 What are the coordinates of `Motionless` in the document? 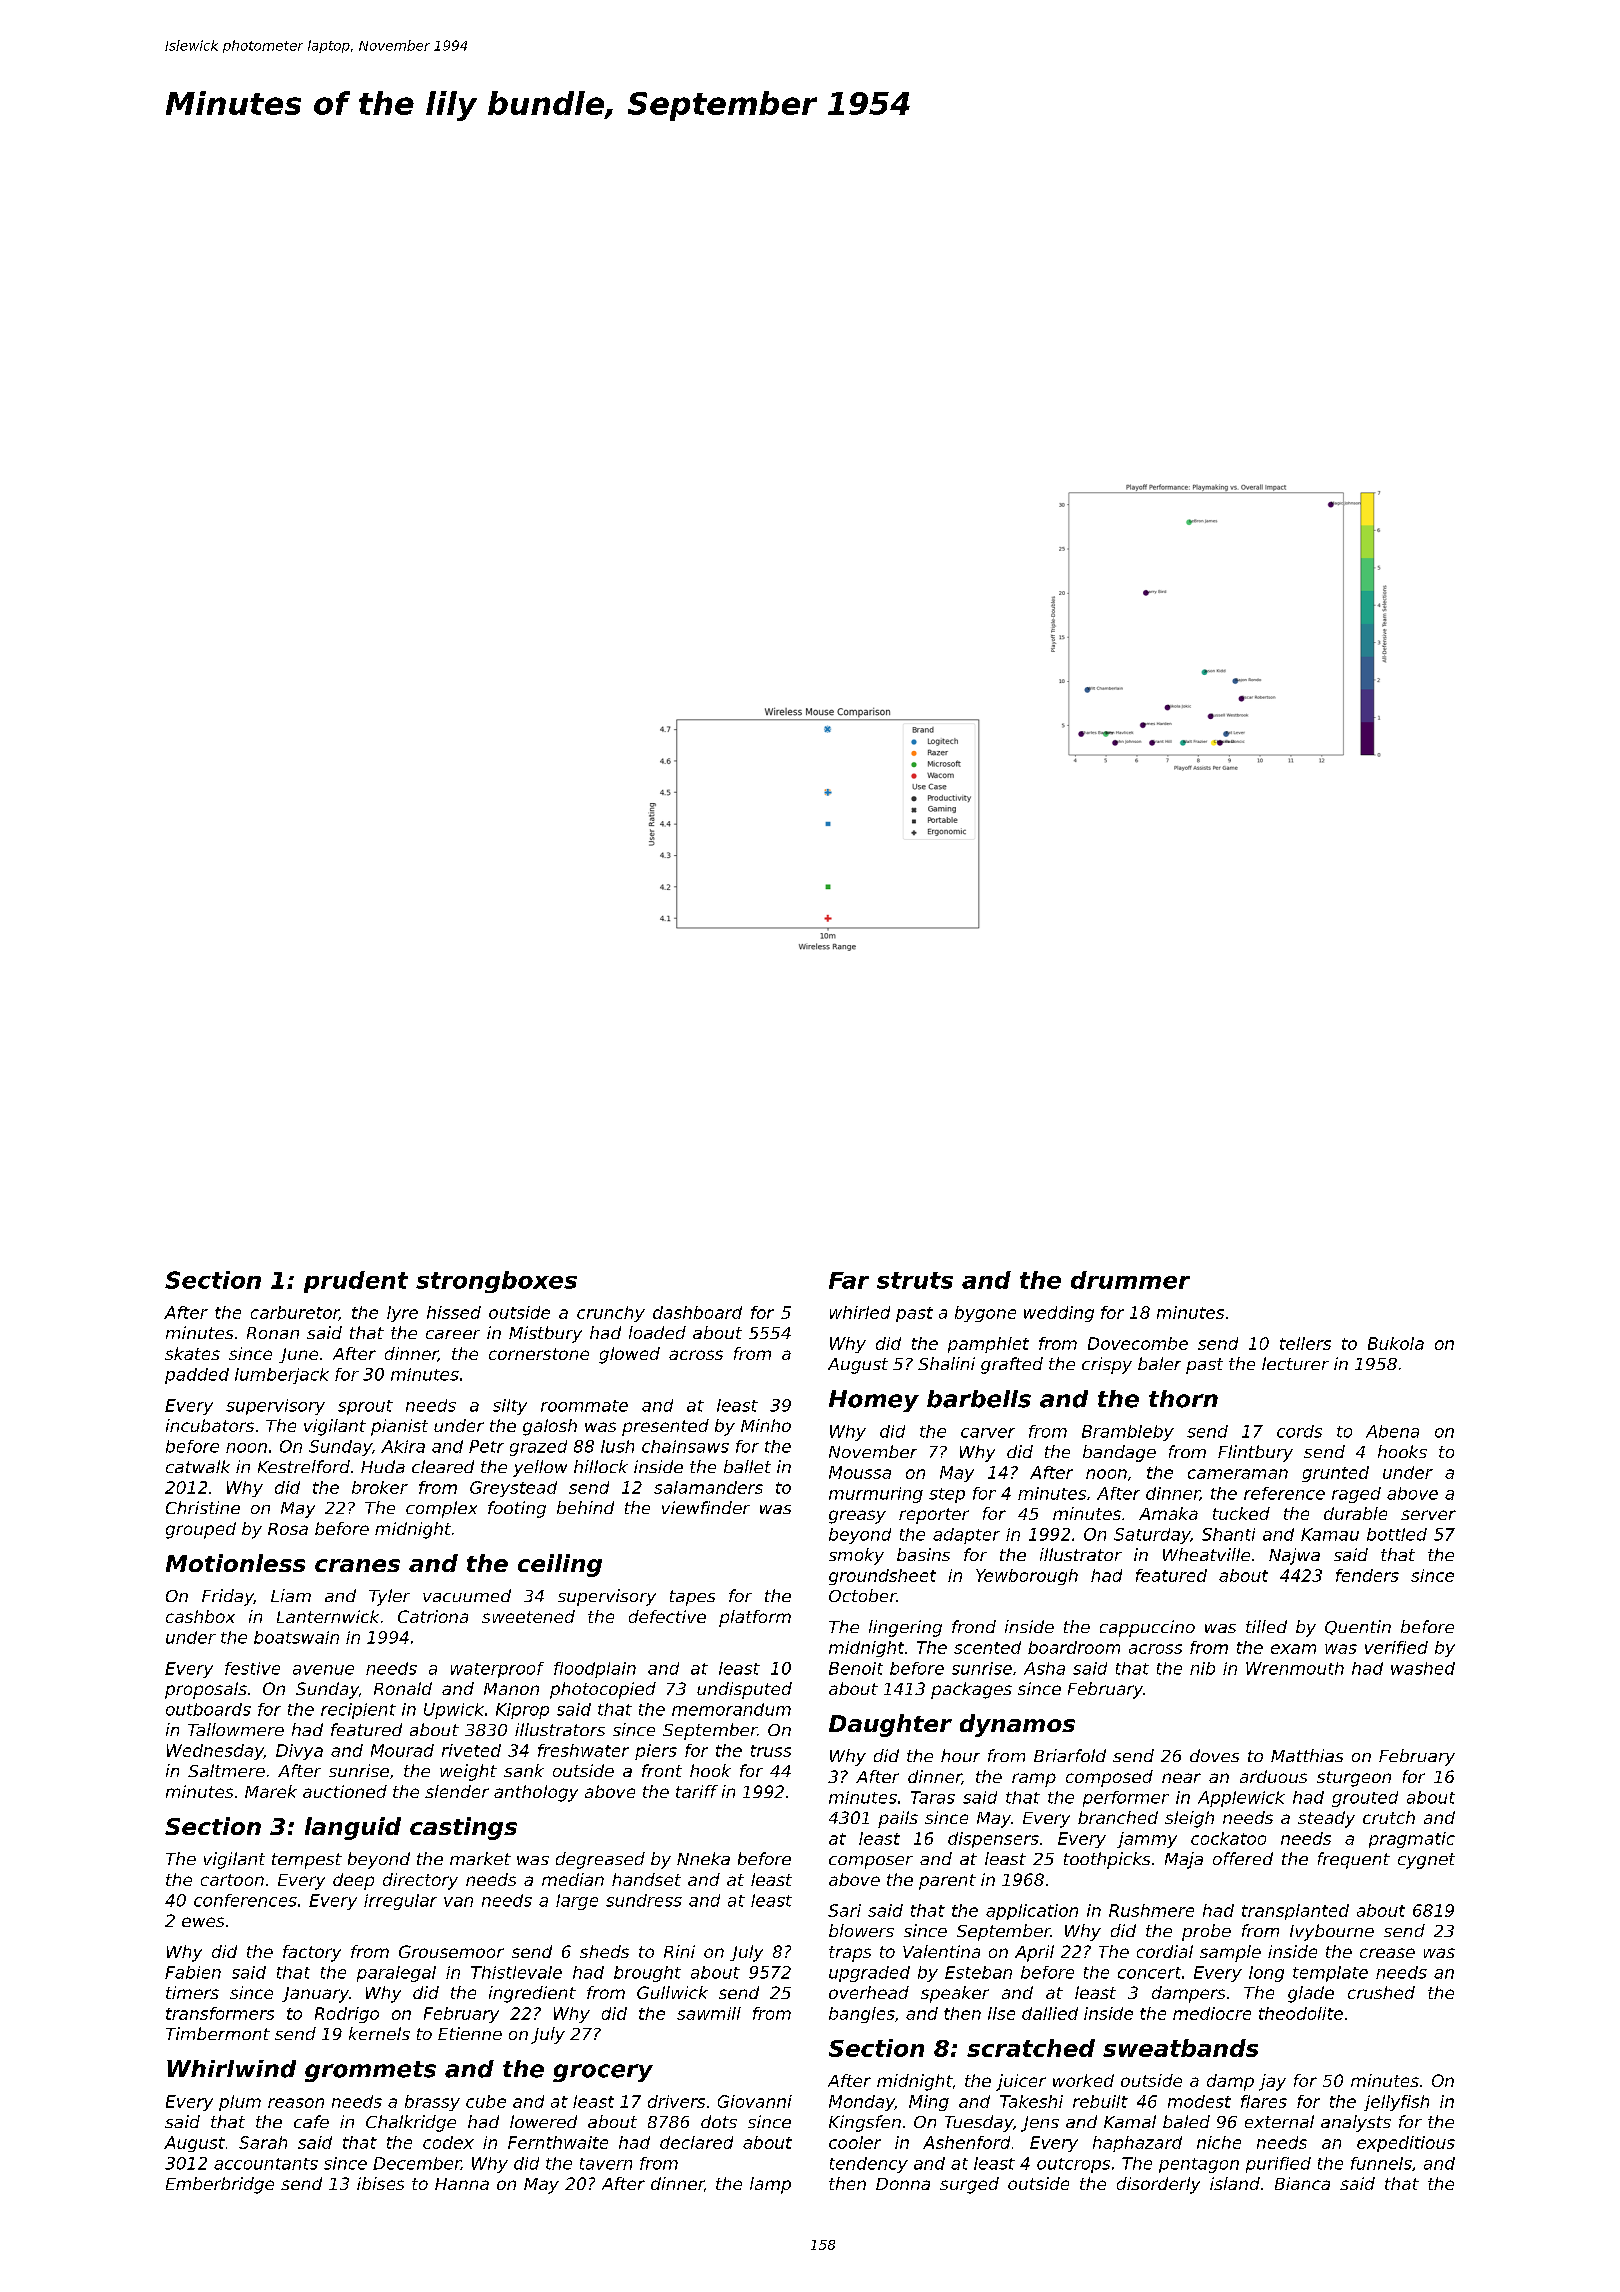 It's located at (235, 1563).
